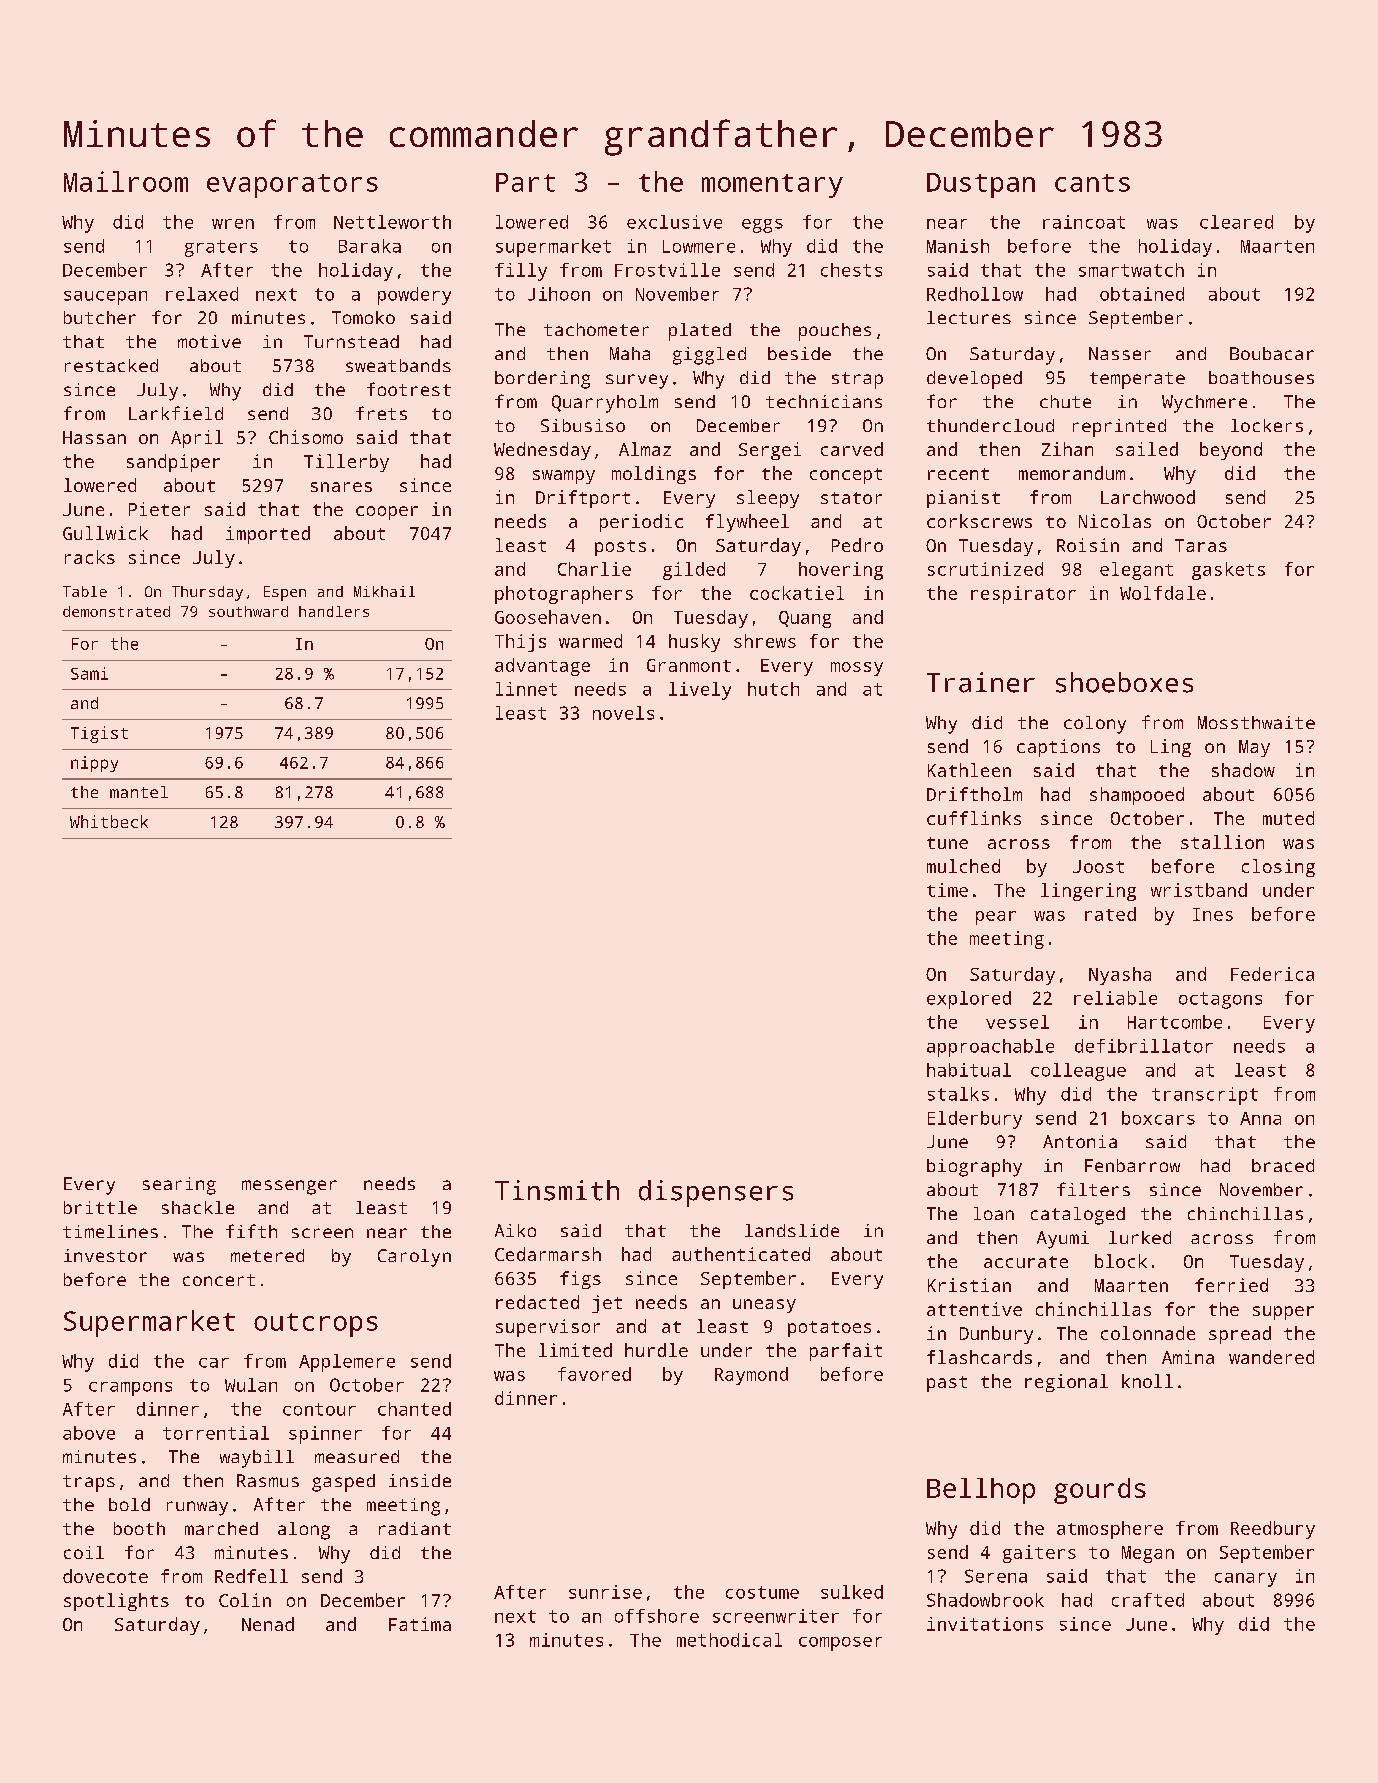 The image size is (1378, 1783). Describe the element at coordinates (1267, 425) in the page. I see `lockers` at that location.
